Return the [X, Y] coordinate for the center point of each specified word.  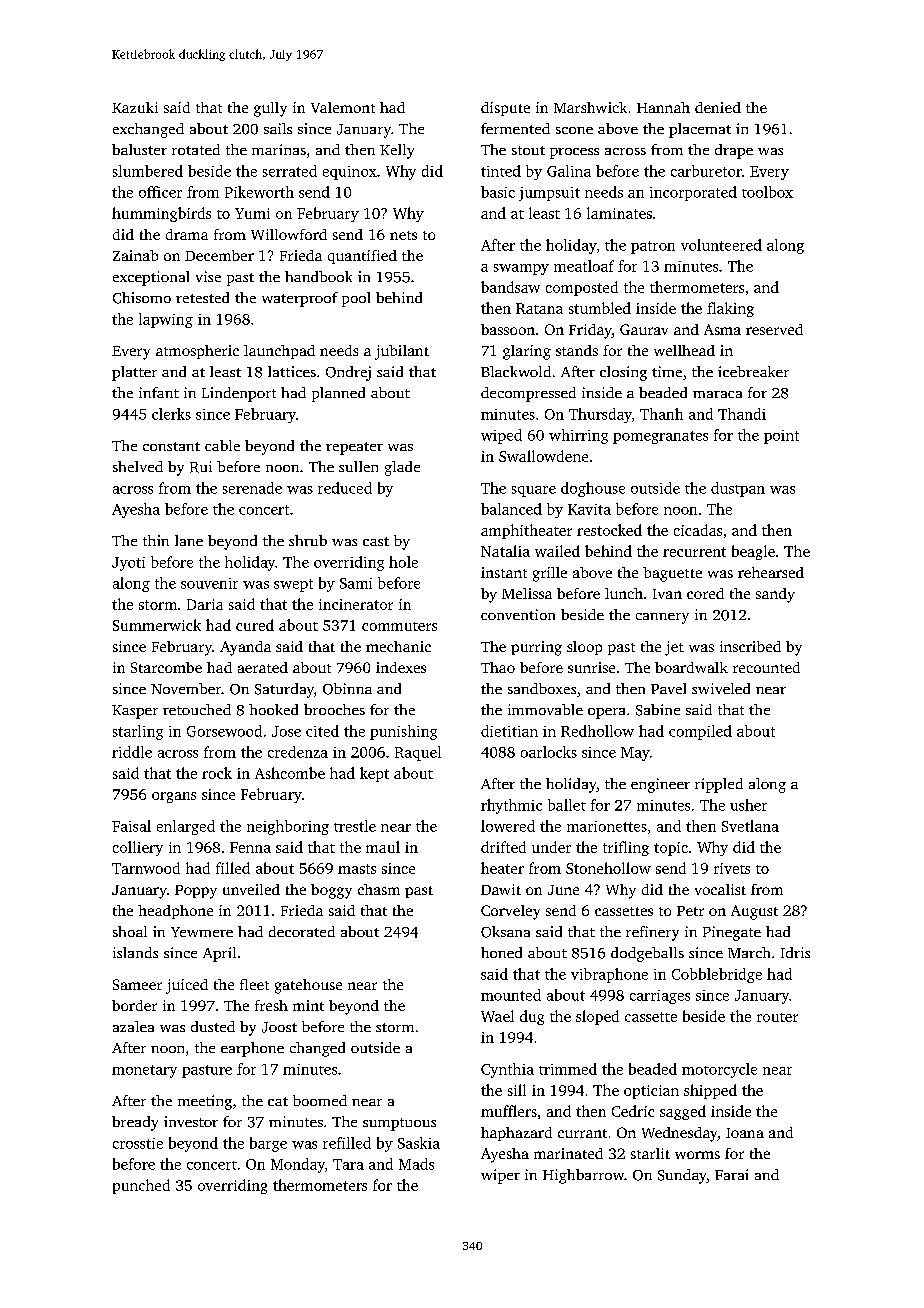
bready [135, 1123]
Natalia [505, 551]
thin [156, 540]
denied [718, 107]
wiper [500, 1176]
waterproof [300, 299]
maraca [717, 394]
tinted [501, 171]
